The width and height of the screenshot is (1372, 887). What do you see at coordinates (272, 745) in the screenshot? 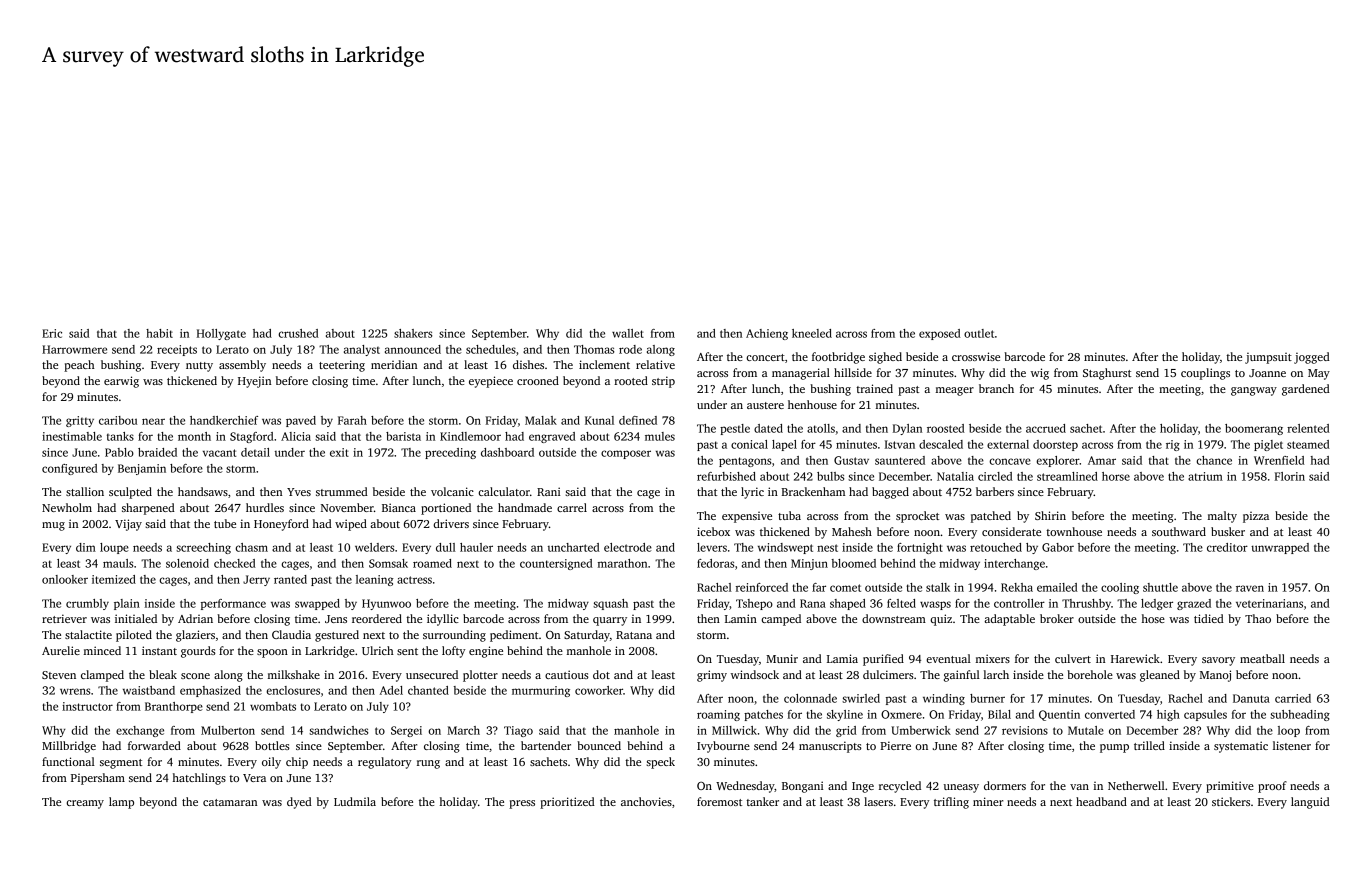
I see `bottles` at bounding box center [272, 745].
